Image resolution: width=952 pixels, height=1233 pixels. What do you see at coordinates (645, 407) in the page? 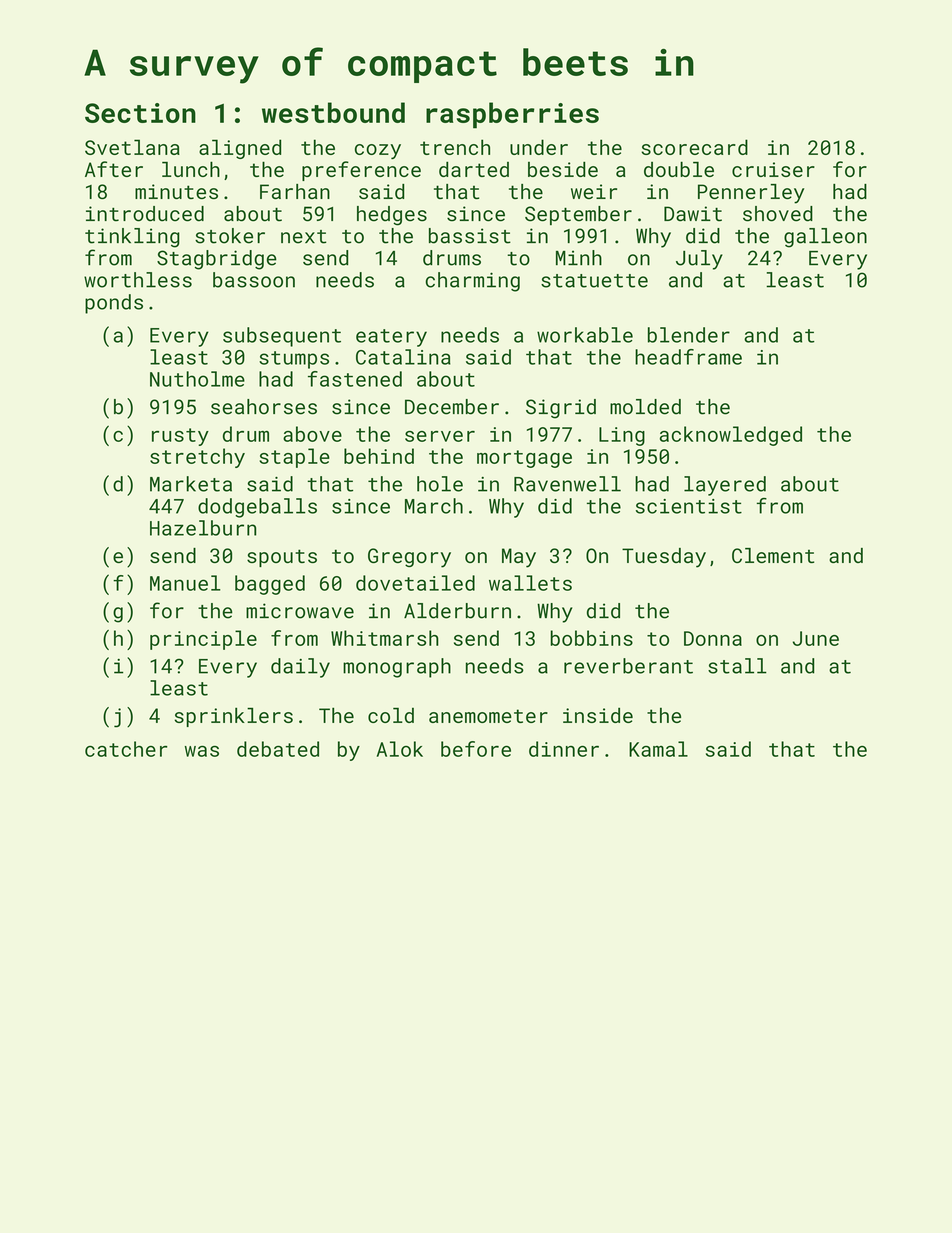
I see `molded` at bounding box center [645, 407].
